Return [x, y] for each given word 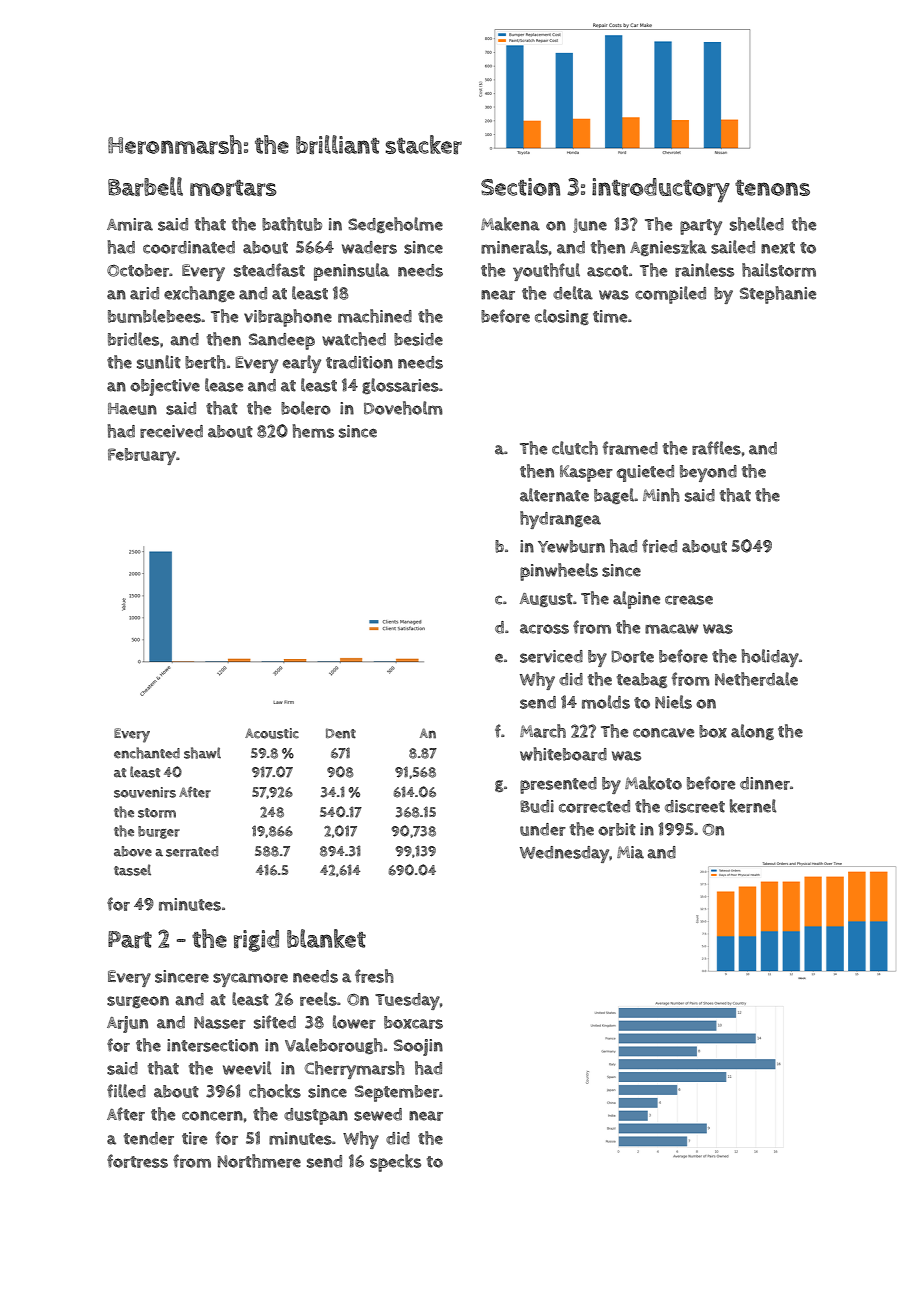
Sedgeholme [395, 225]
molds [606, 702]
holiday [770, 658]
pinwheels [559, 572]
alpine [636, 600]
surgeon [138, 1002]
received [171, 431]
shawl [202, 753]
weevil [247, 1068]
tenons [772, 188]
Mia [630, 852]
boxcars [413, 1022]
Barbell [145, 186]
